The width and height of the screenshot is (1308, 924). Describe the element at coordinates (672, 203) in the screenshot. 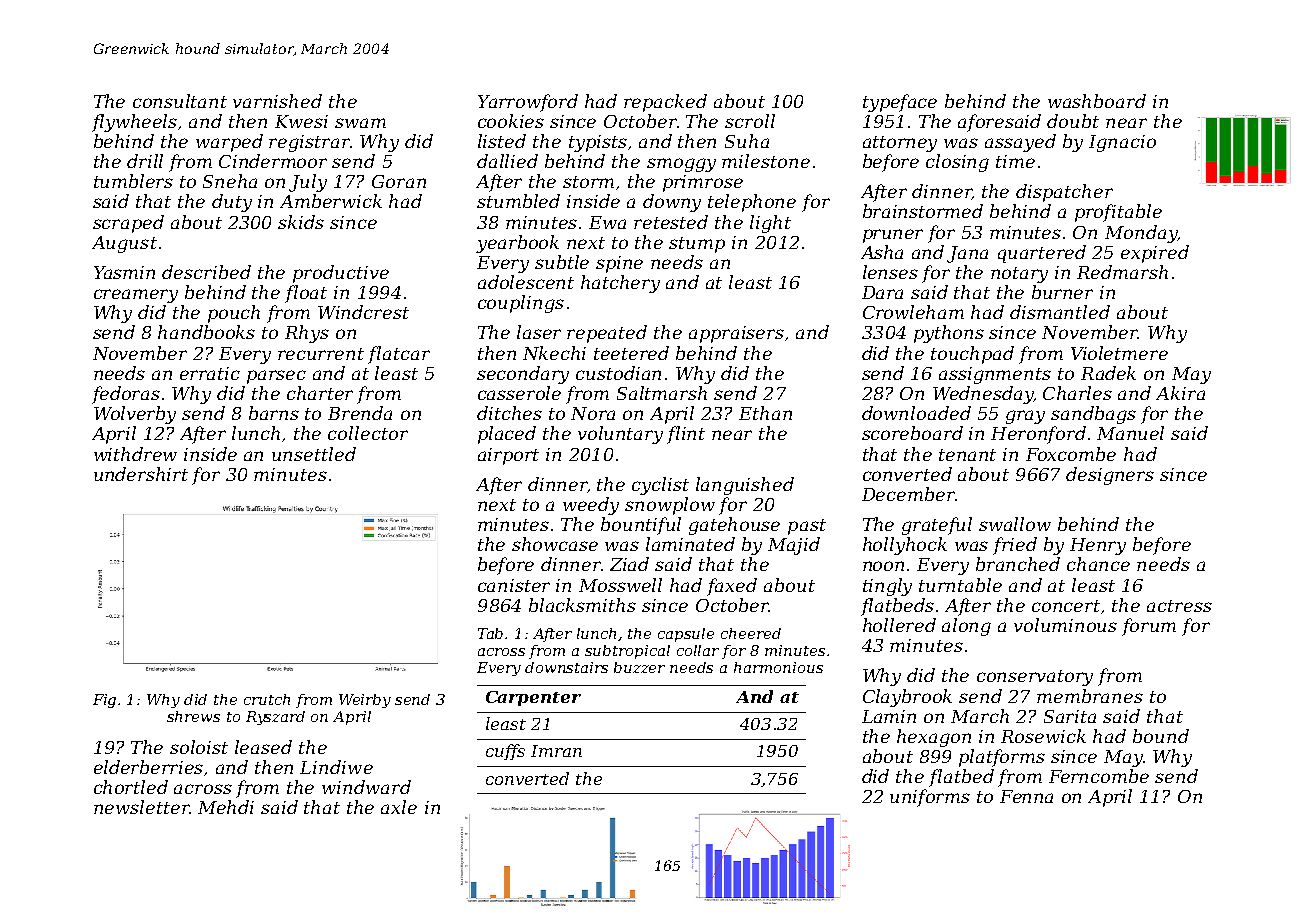

I see `downy` at that location.
